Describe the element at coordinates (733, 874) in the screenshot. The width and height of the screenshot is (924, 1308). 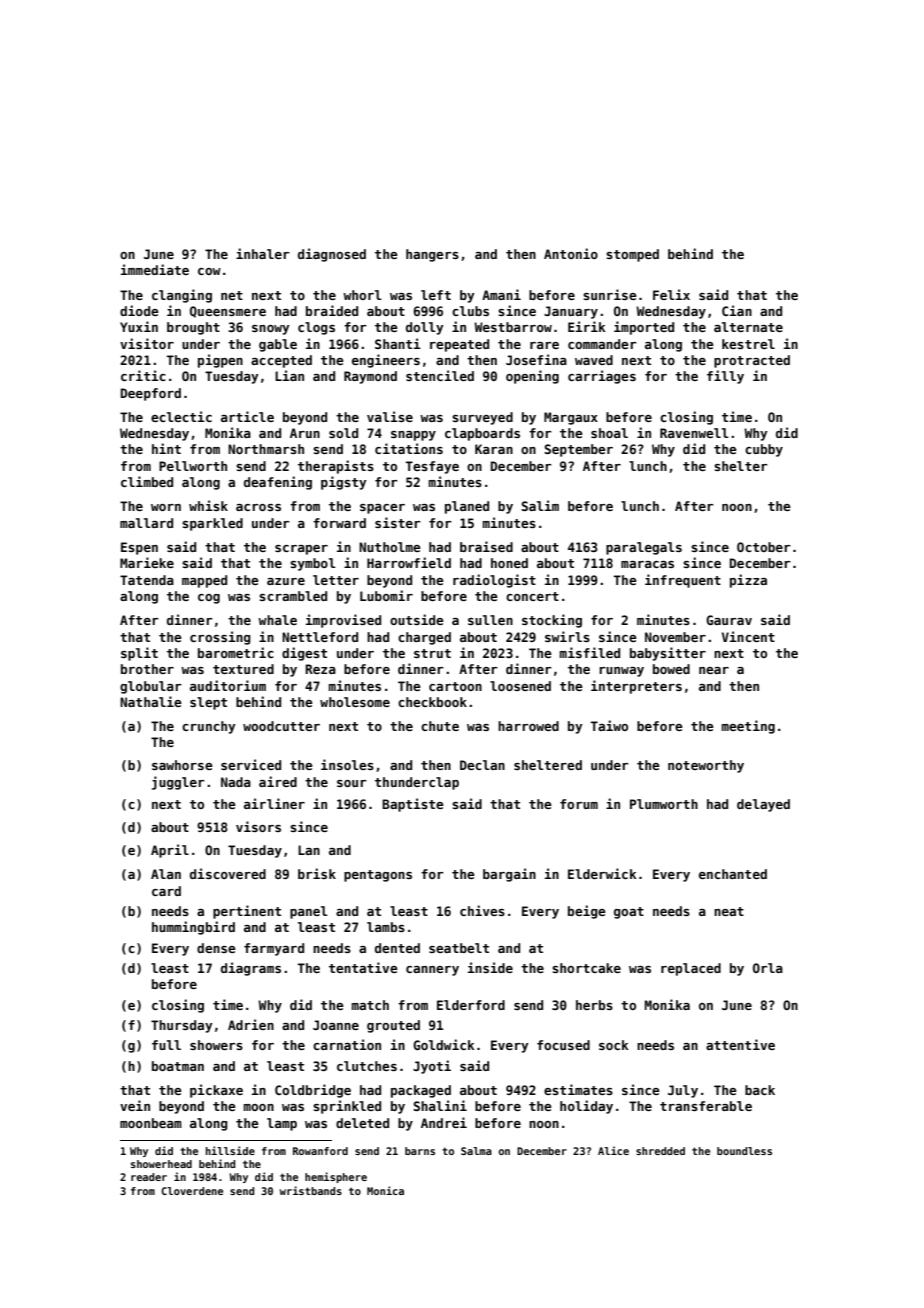
I see `enchanted` at that location.
